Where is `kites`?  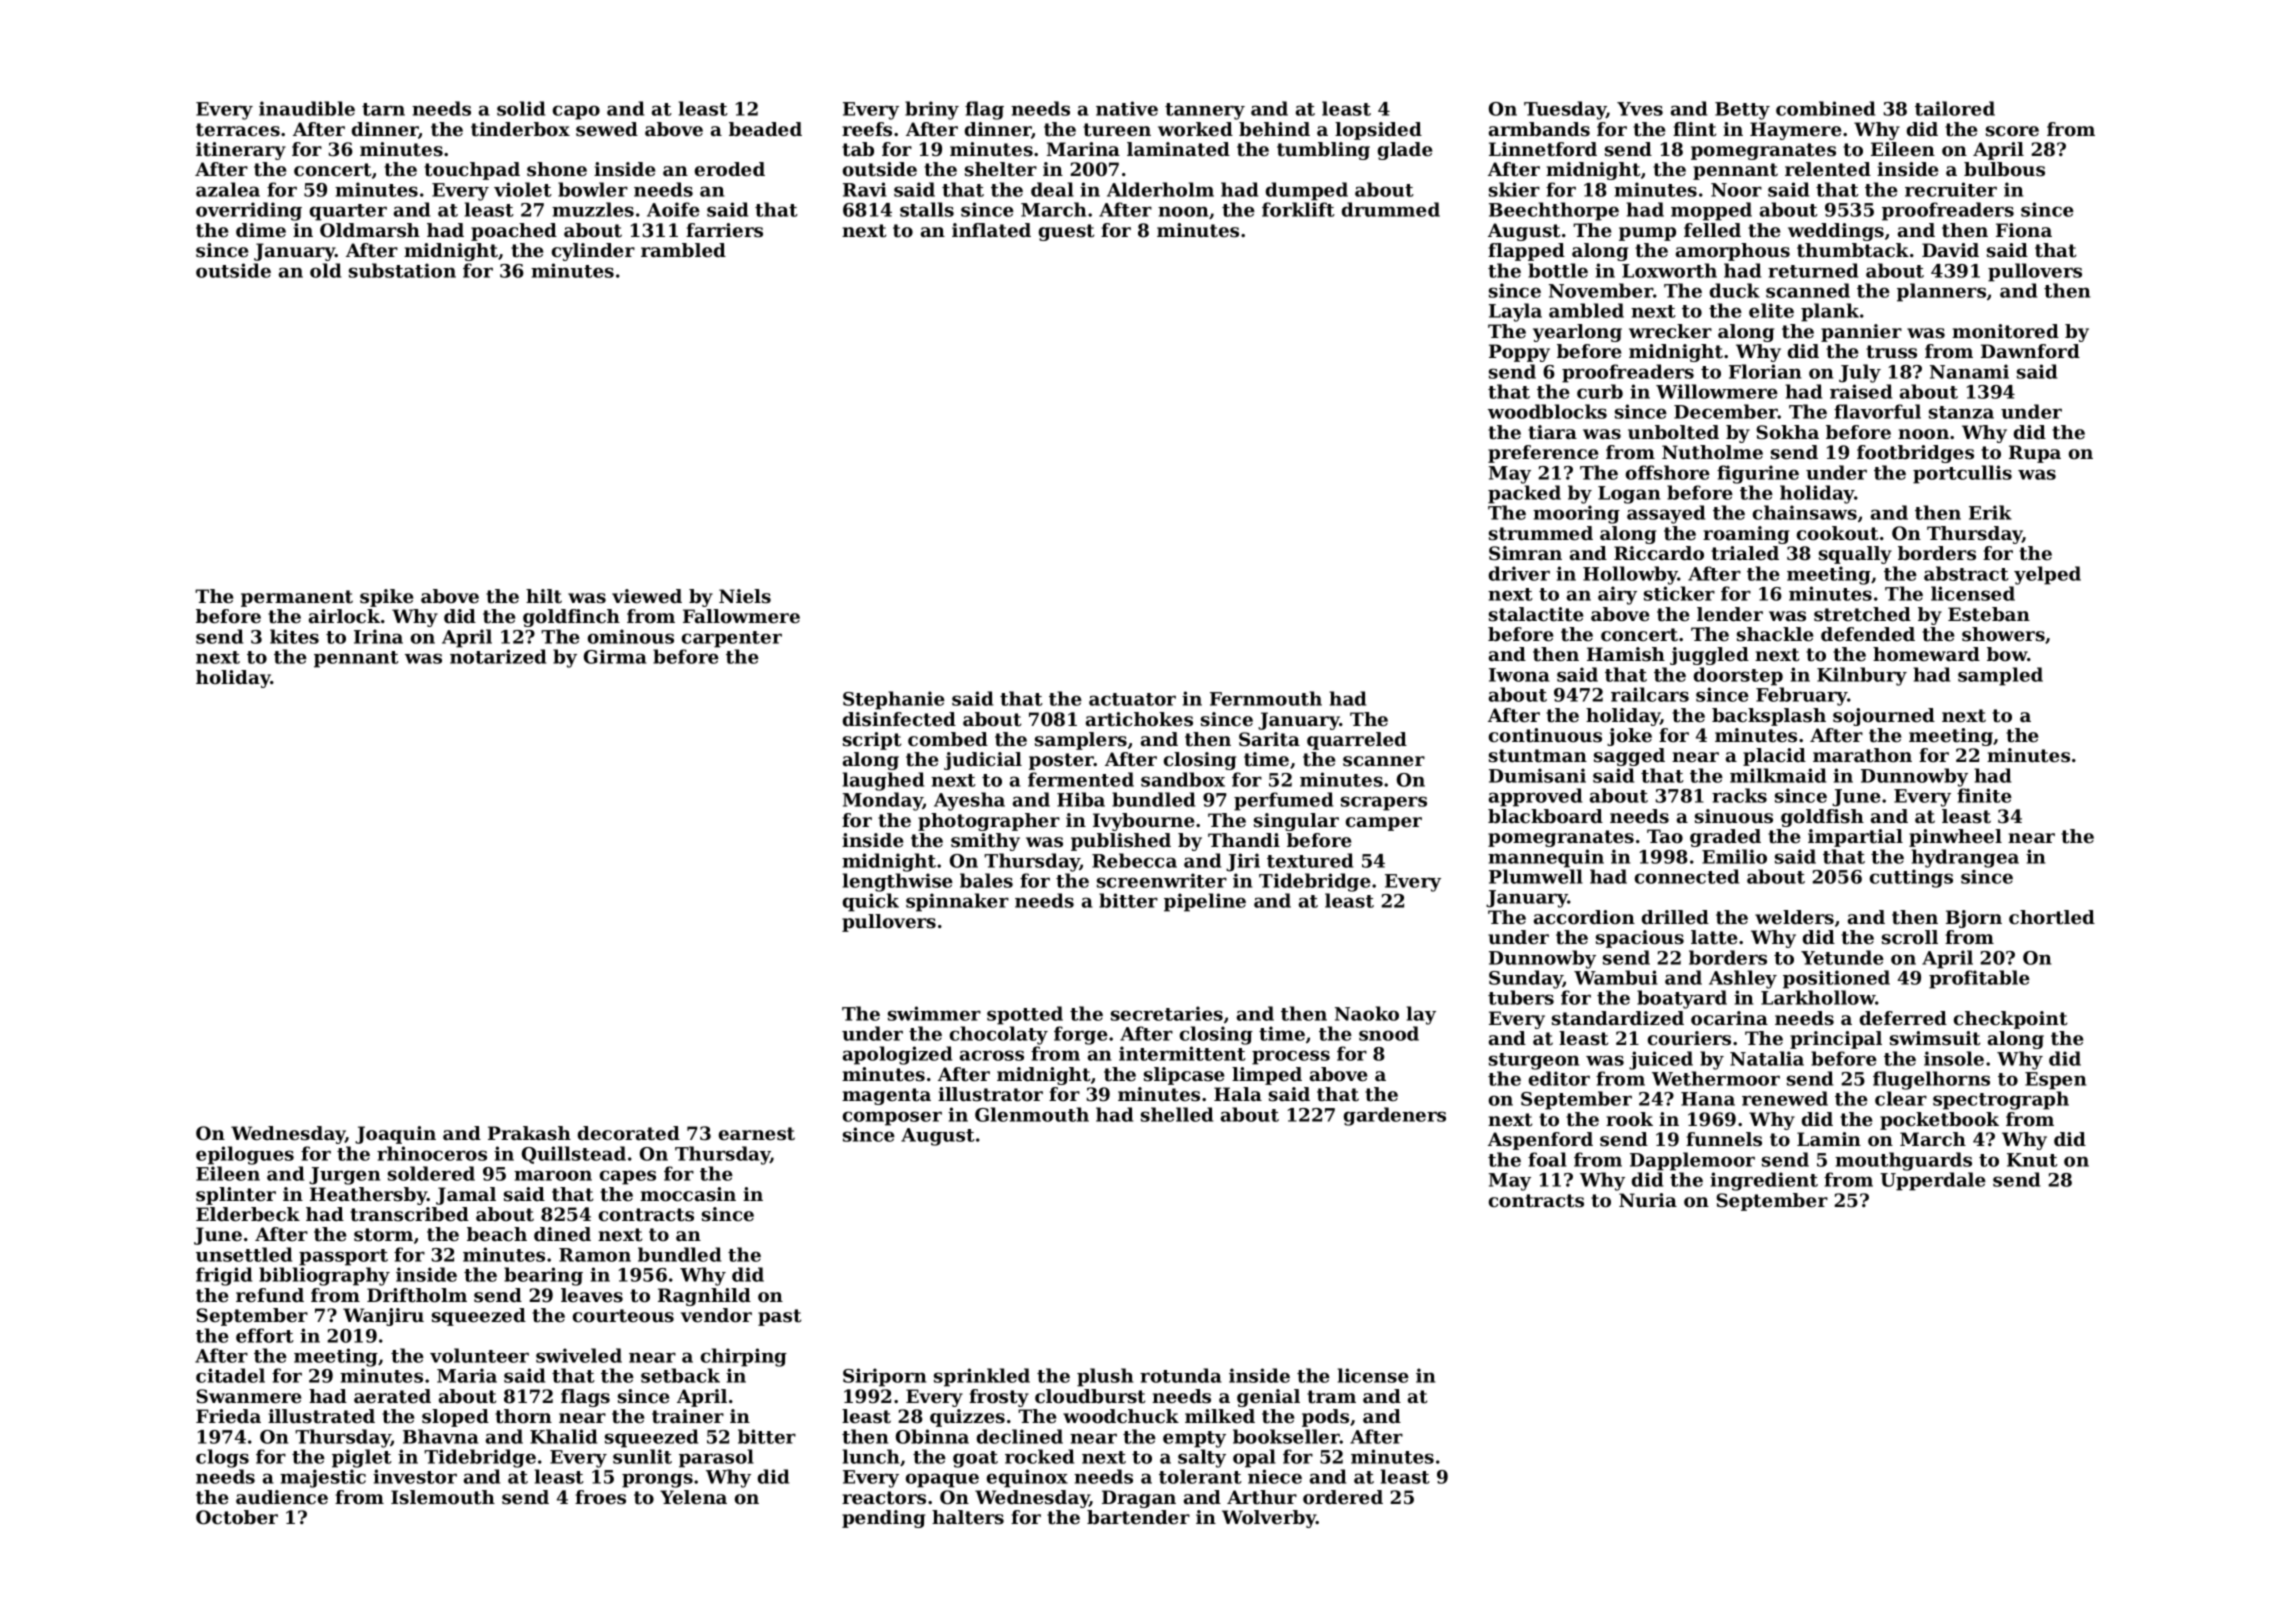 kites is located at coordinates (294, 636).
